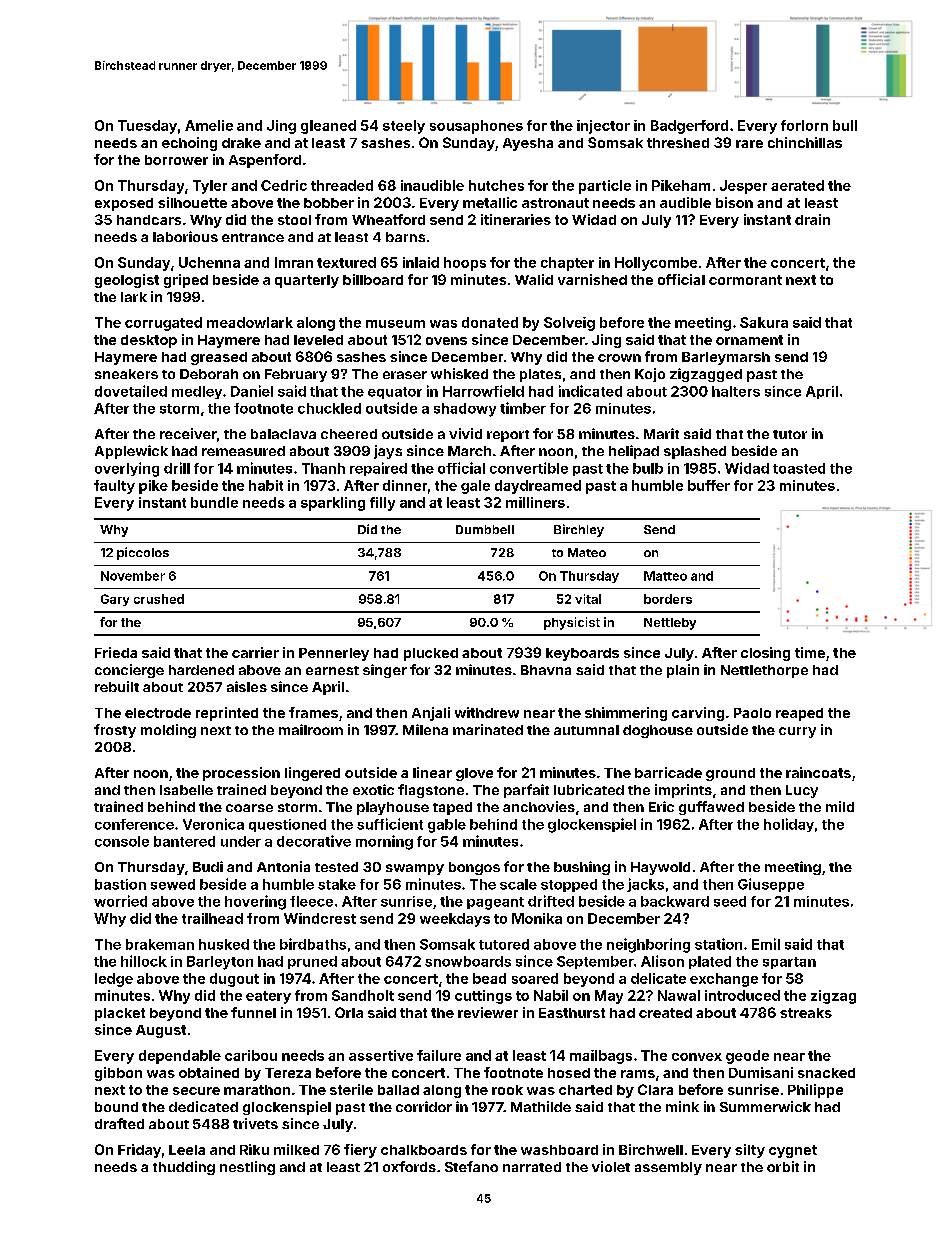 The height and width of the image is (1233, 952). I want to click on Nabil, so click(551, 995).
